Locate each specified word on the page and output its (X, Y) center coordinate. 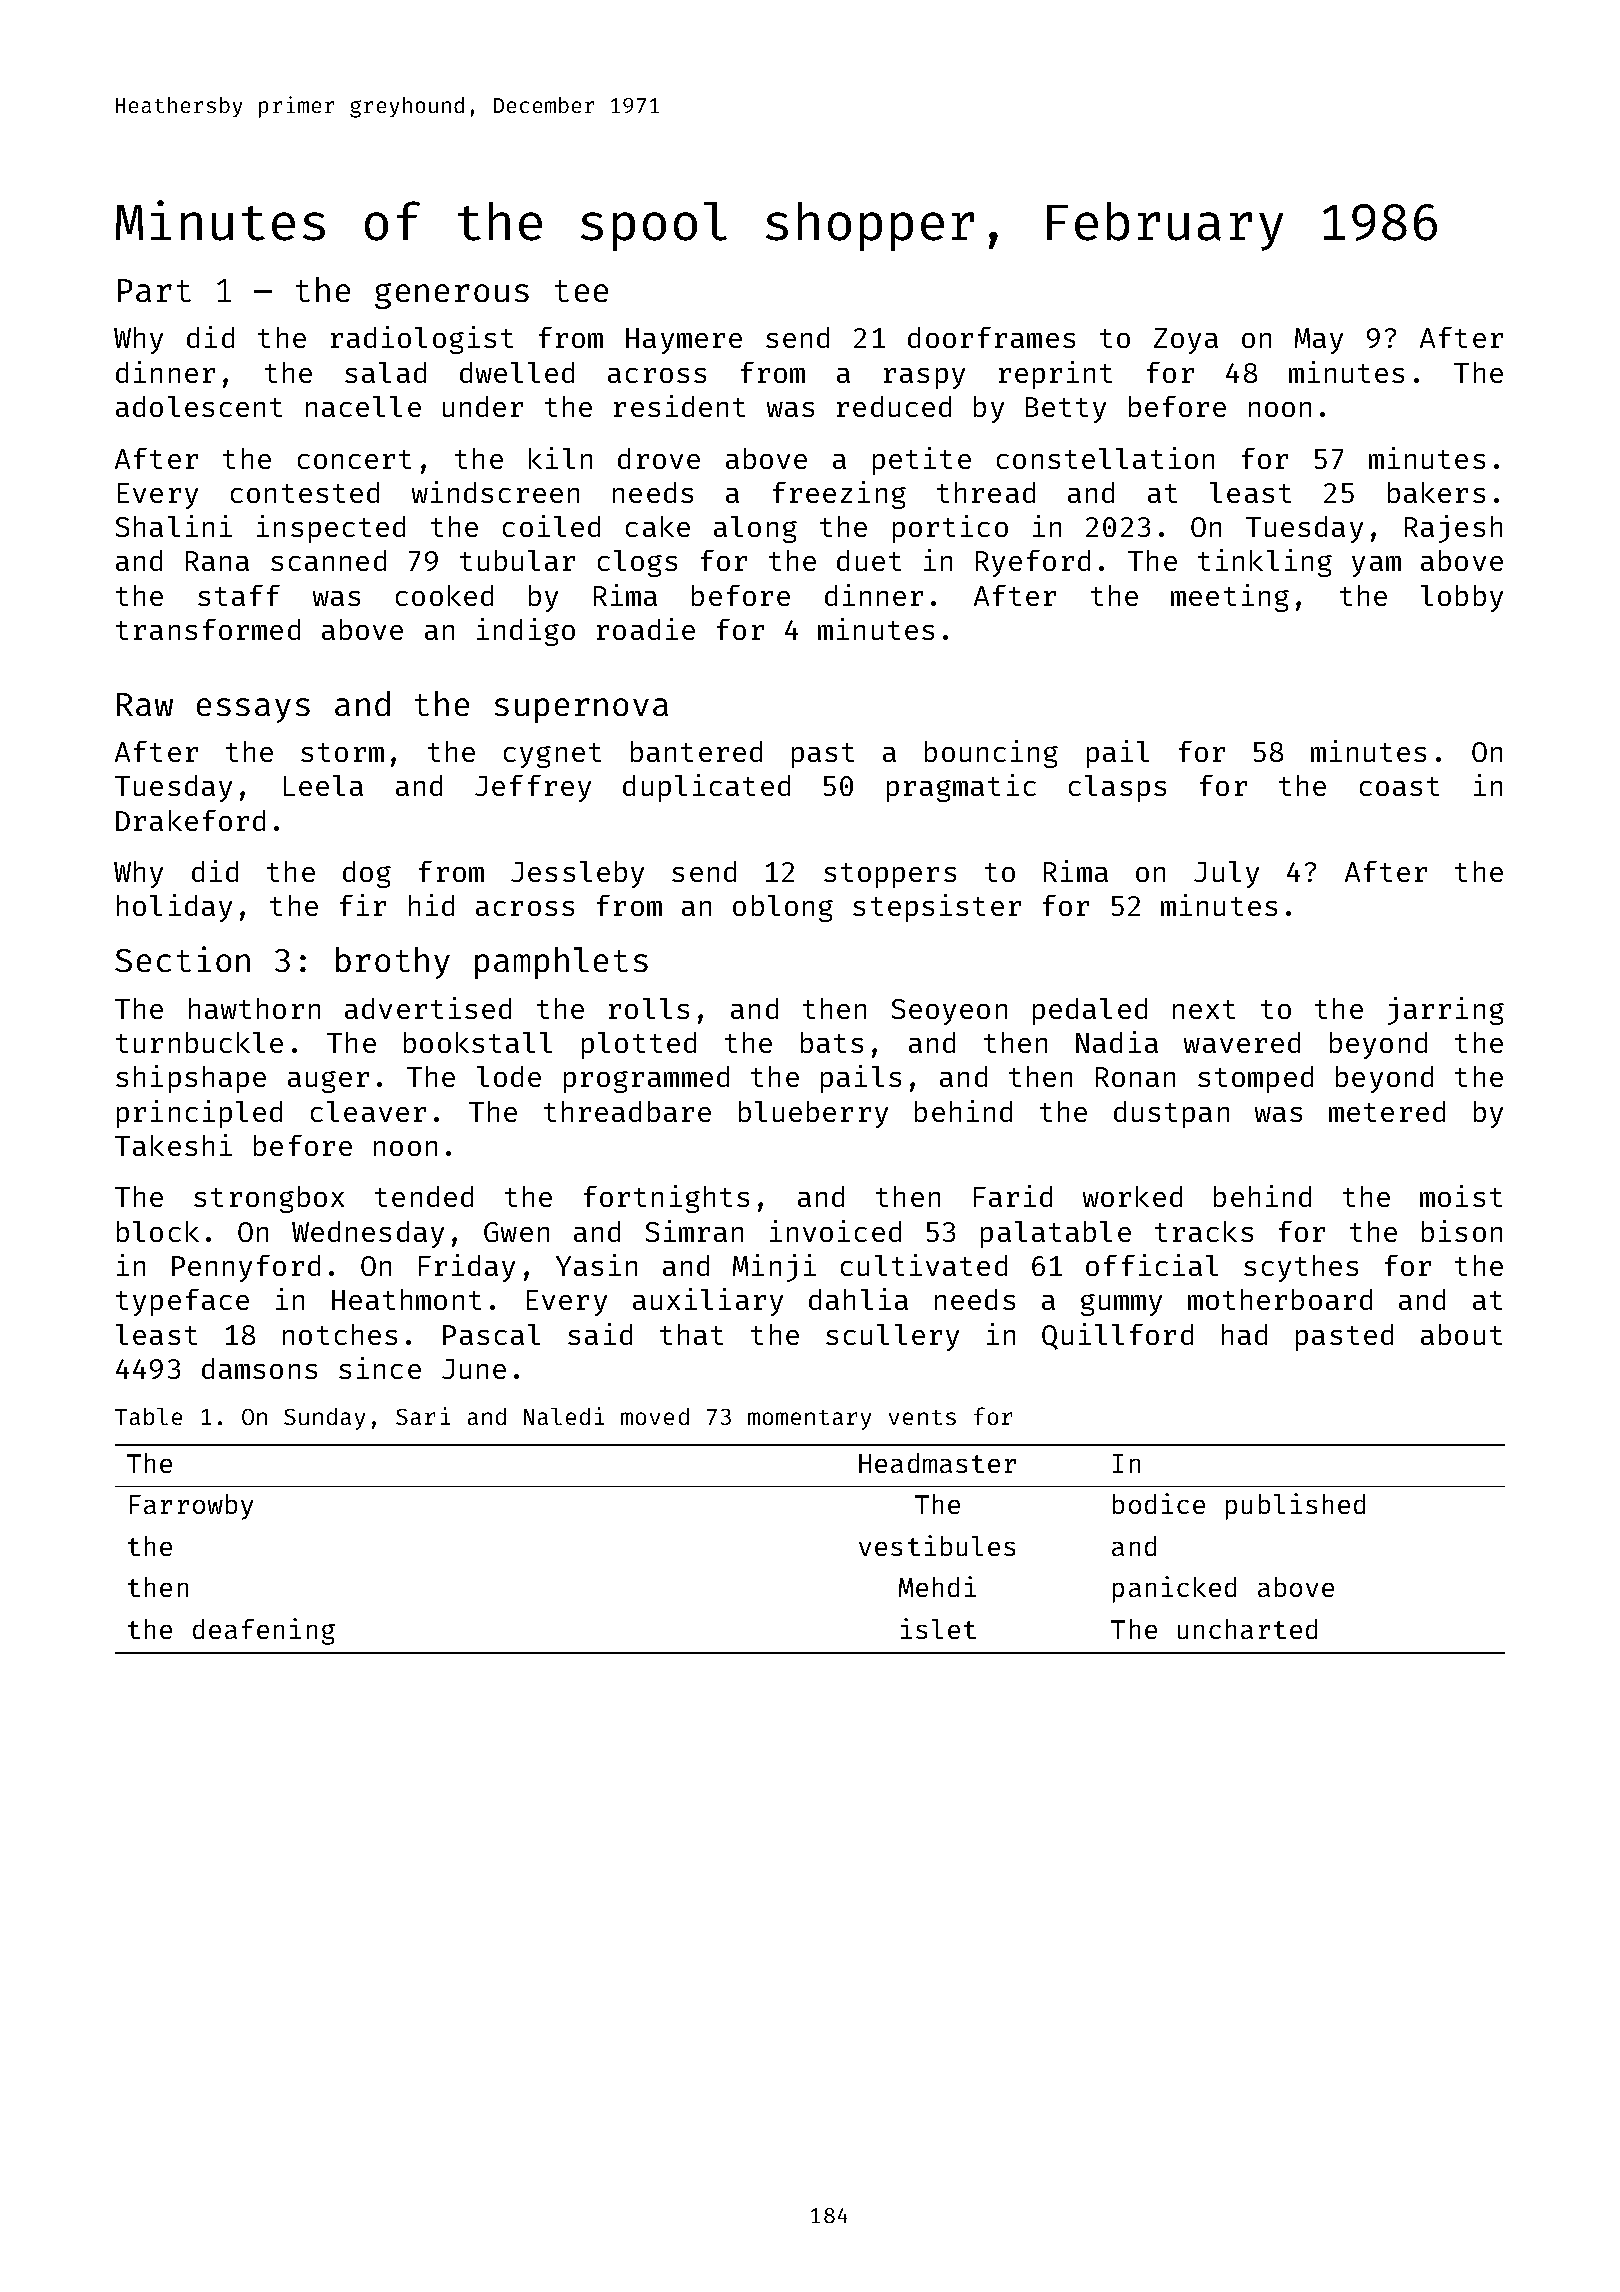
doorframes (991, 337)
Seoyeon (949, 1012)
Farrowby (191, 1507)
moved (655, 1416)
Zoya (1186, 341)
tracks (1204, 1231)
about (1461, 1334)
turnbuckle (199, 1042)
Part (154, 290)
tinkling (1265, 563)
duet (869, 560)
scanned (328, 560)
